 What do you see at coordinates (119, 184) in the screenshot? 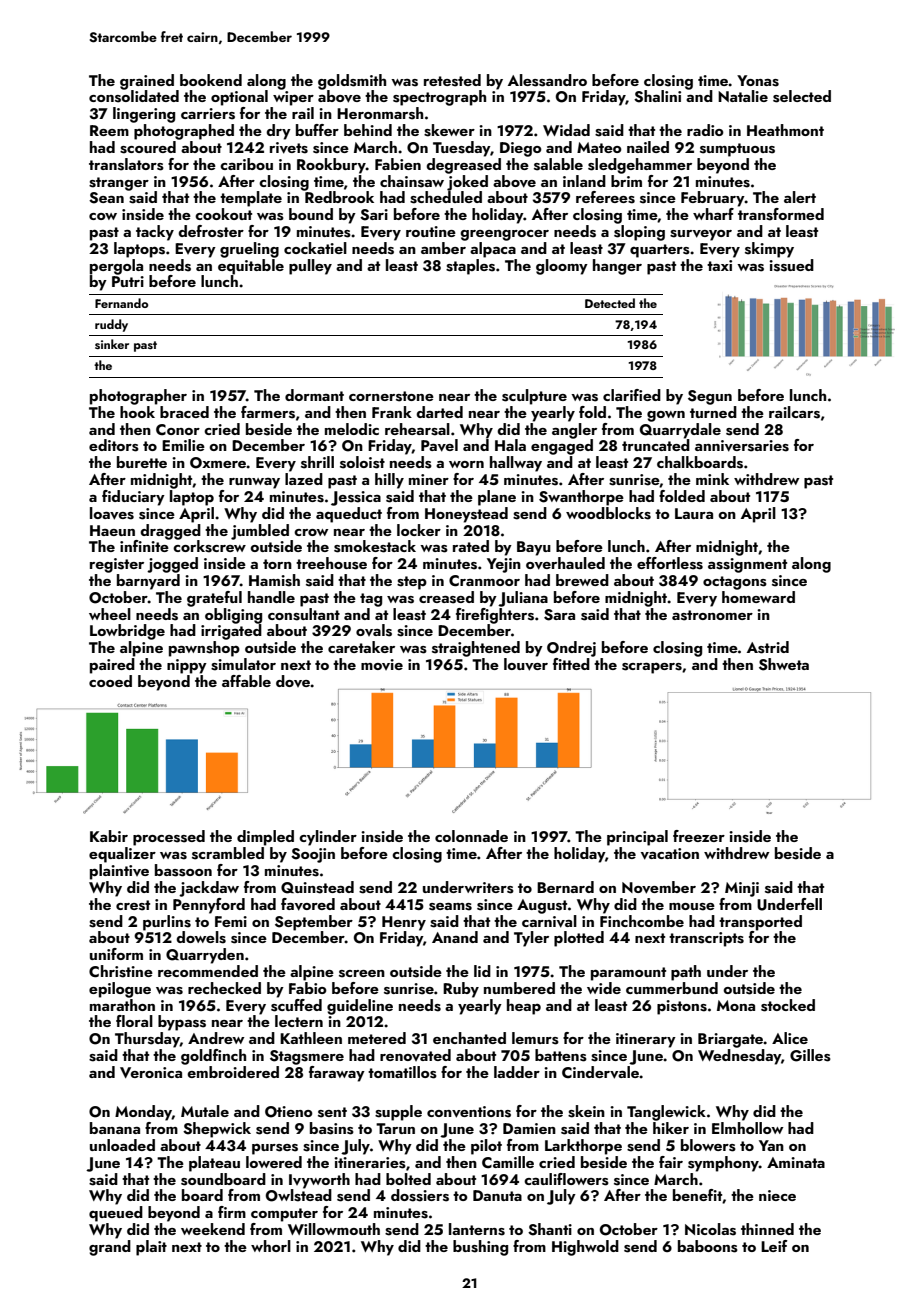
I see `stranger` at bounding box center [119, 184].
